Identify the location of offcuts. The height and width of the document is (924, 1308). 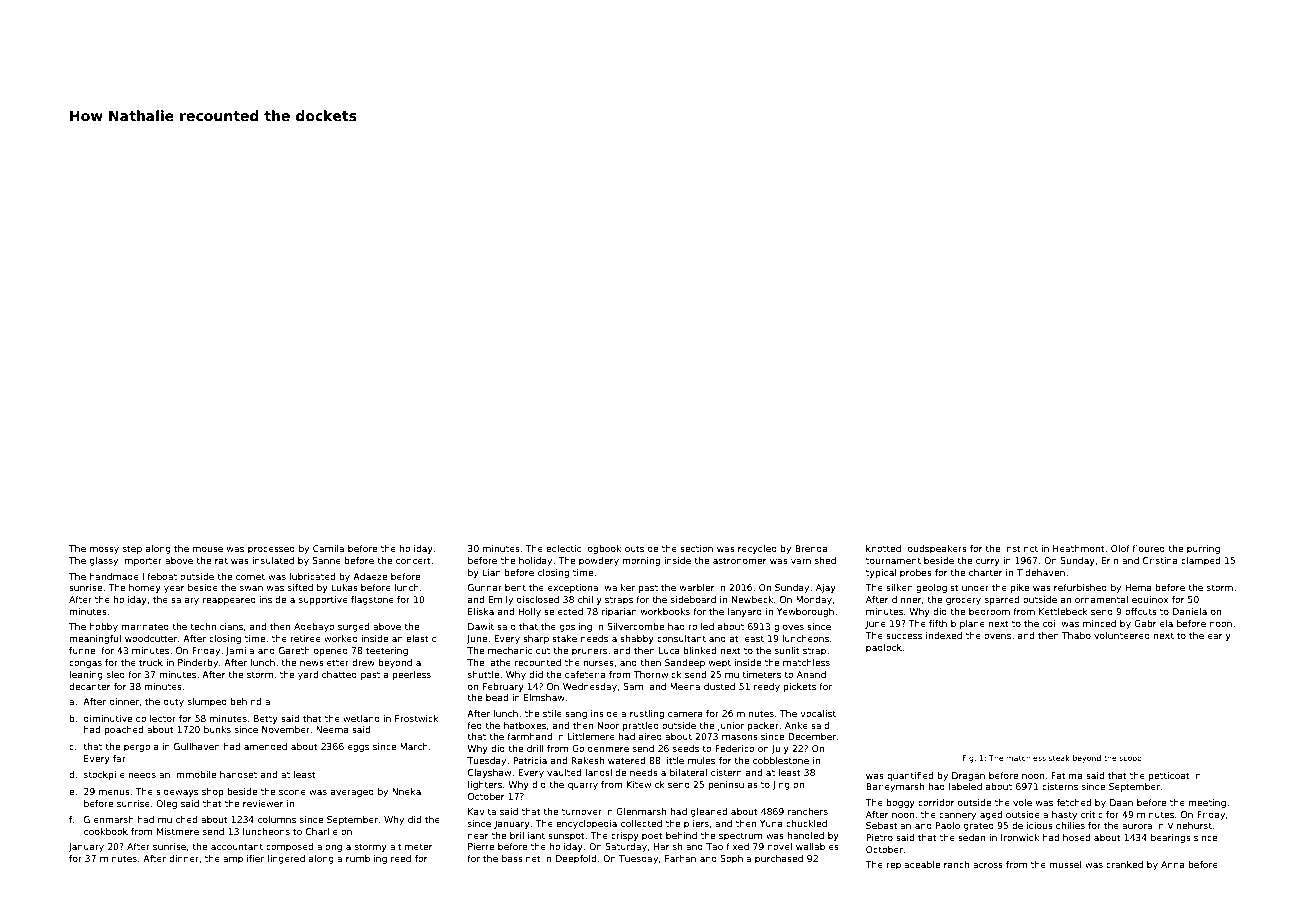
(1141, 611).
